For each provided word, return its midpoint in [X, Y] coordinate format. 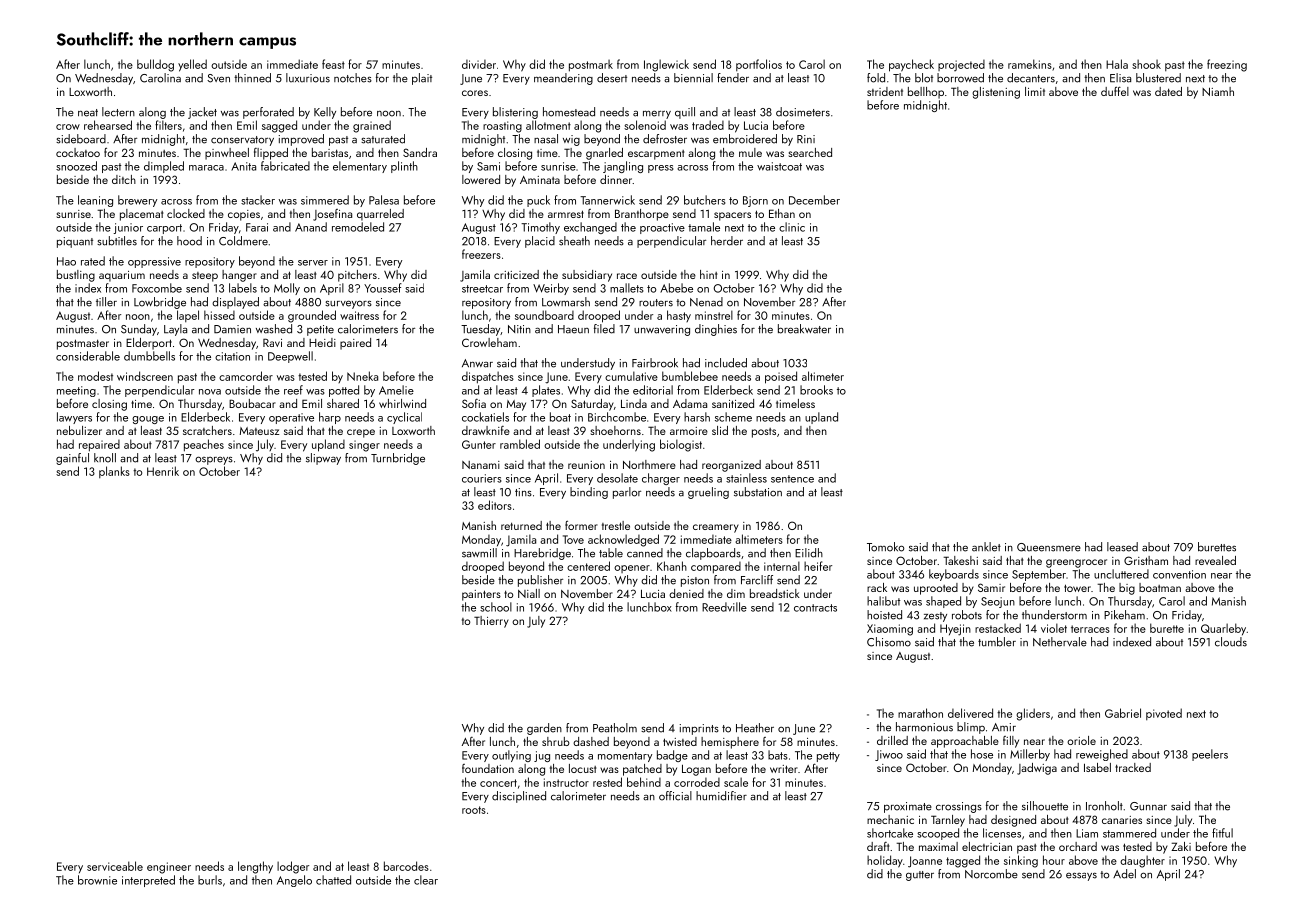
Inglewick [666, 65]
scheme [733, 417]
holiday [885, 861]
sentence [792, 479]
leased [1122, 547]
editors [495, 505]
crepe [361, 433]
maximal [938, 846]
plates [546, 391]
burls [210, 880]
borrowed [960, 78]
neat [88, 113]
